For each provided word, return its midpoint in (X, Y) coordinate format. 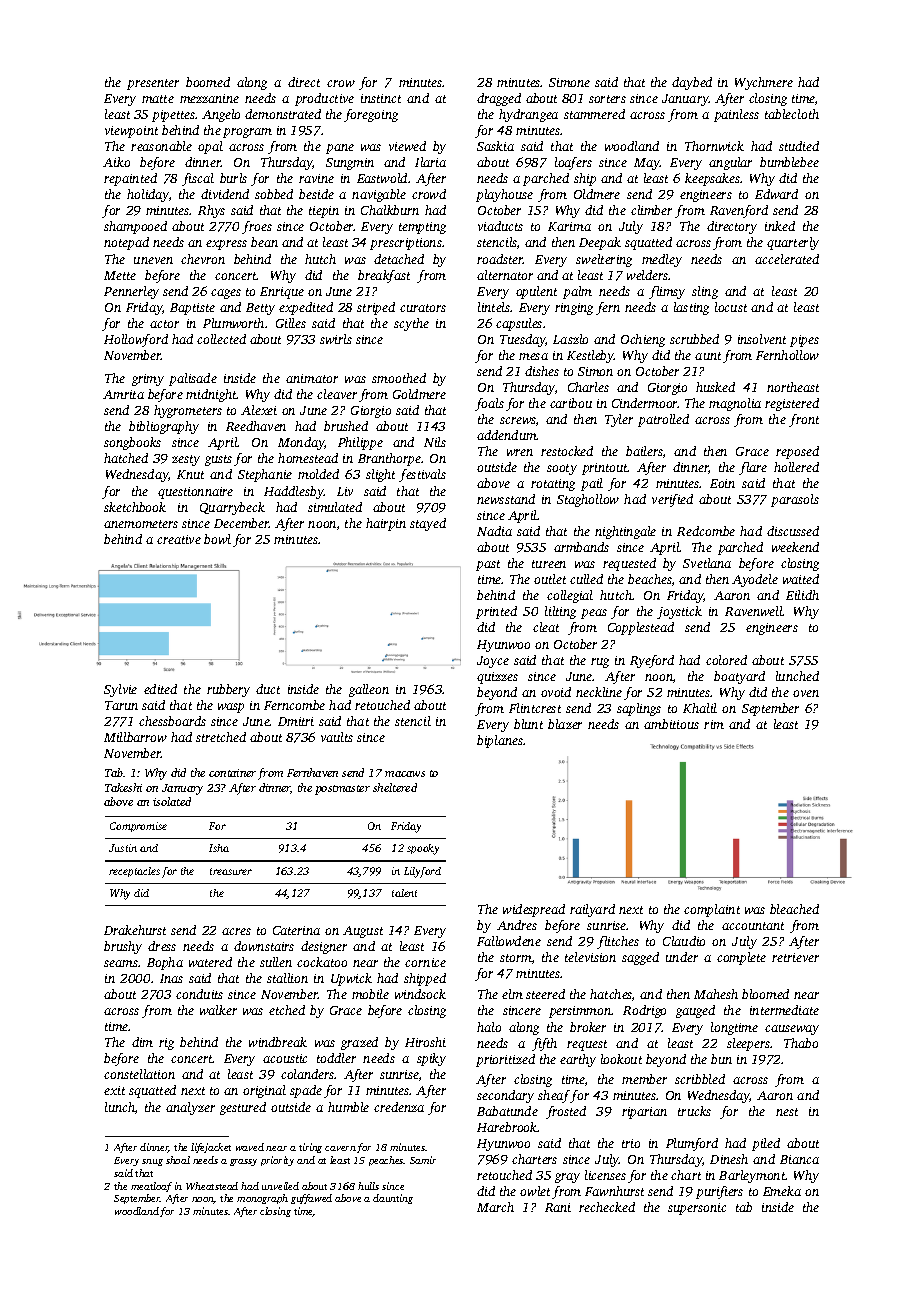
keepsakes (712, 179)
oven (806, 693)
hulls (368, 1186)
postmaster (342, 790)
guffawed (311, 1199)
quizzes (497, 678)
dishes (542, 371)
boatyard (739, 677)
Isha (219, 848)
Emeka (782, 1191)
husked (715, 387)
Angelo (221, 115)
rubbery (228, 690)
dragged (499, 99)
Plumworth (233, 323)
